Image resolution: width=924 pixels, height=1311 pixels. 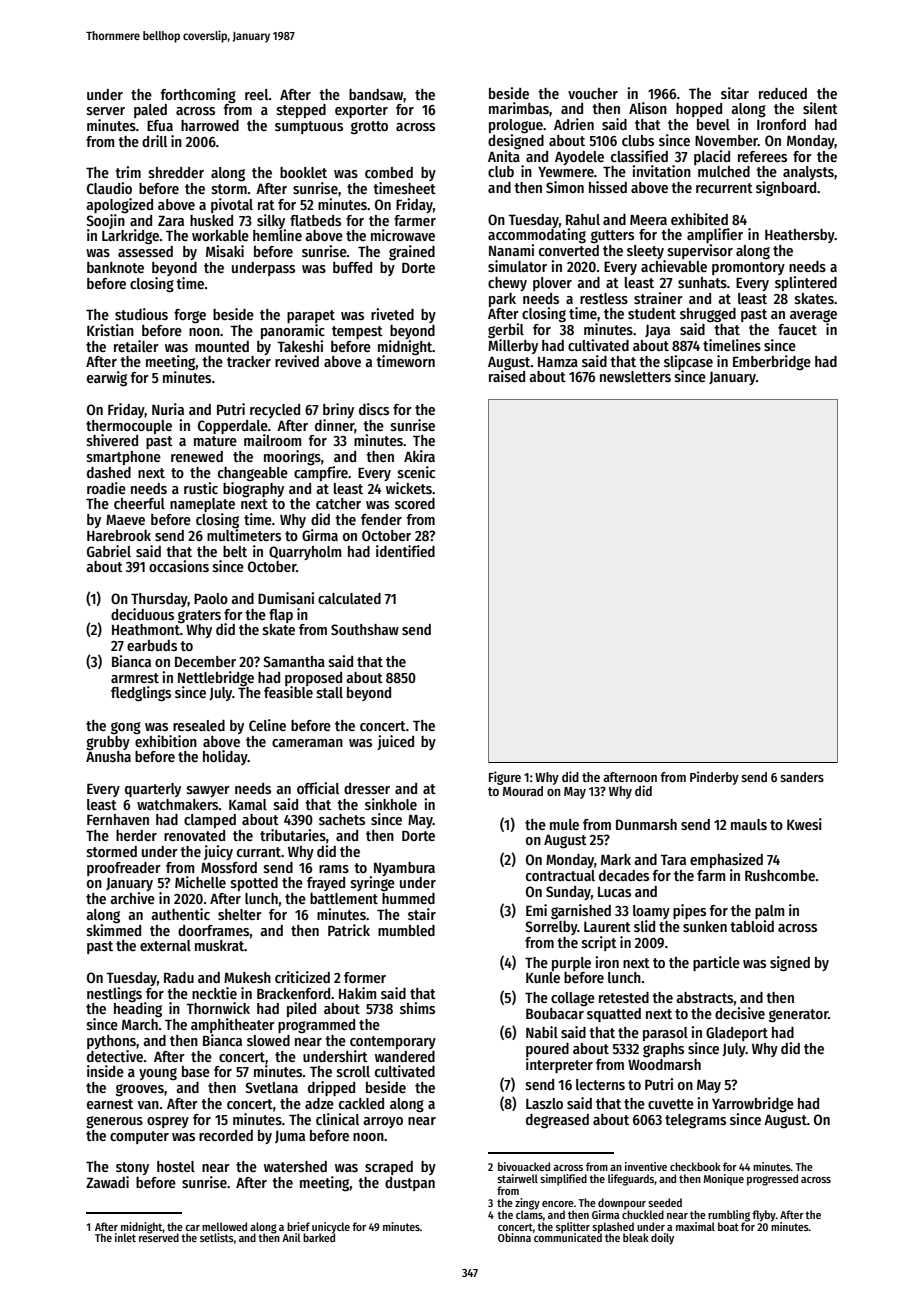 What do you see at coordinates (405, 551) in the screenshot?
I see `identified` at bounding box center [405, 551].
